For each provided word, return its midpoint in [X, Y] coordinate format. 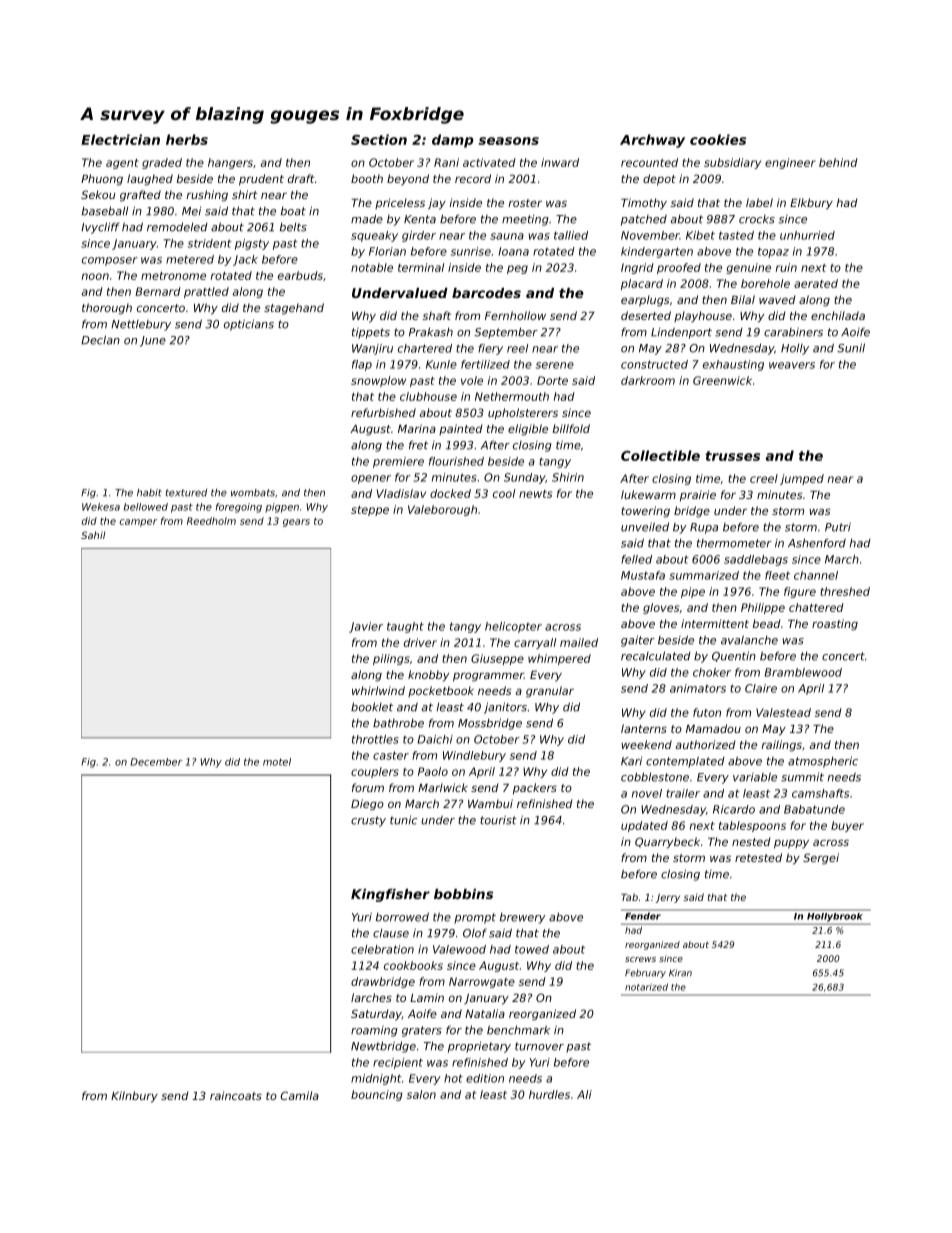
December [156, 762]
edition [485, 1078]
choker [712, 672]
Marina [417, 428]
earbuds [300, 275]
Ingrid [637, 268]
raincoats [236, 1095]
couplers [375, 772]
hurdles [549, 1094]
